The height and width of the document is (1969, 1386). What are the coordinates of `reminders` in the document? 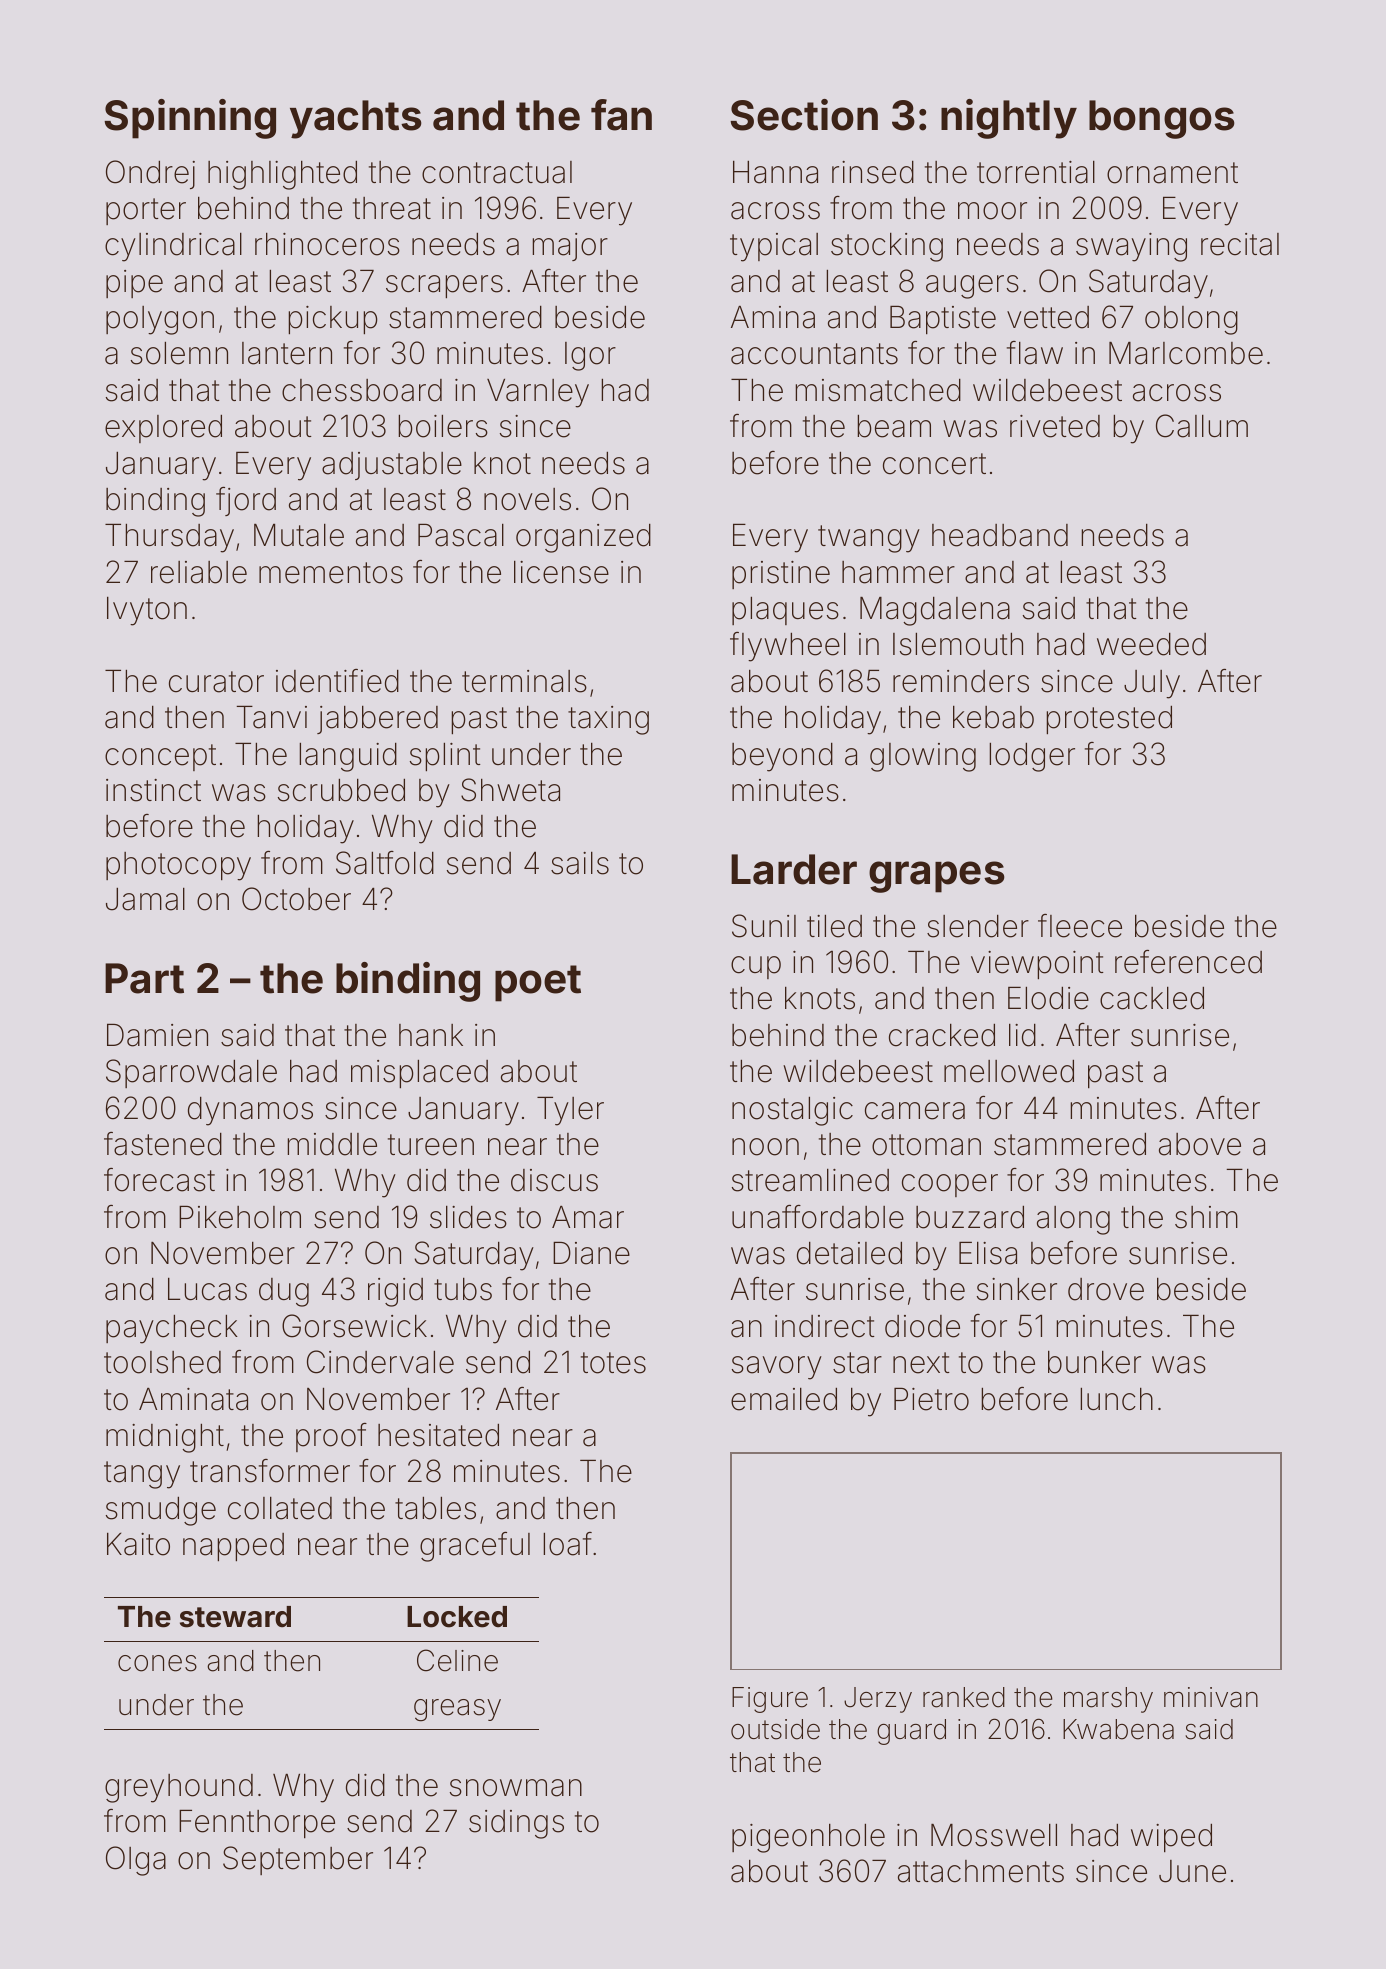 It's located at (961, 681).
